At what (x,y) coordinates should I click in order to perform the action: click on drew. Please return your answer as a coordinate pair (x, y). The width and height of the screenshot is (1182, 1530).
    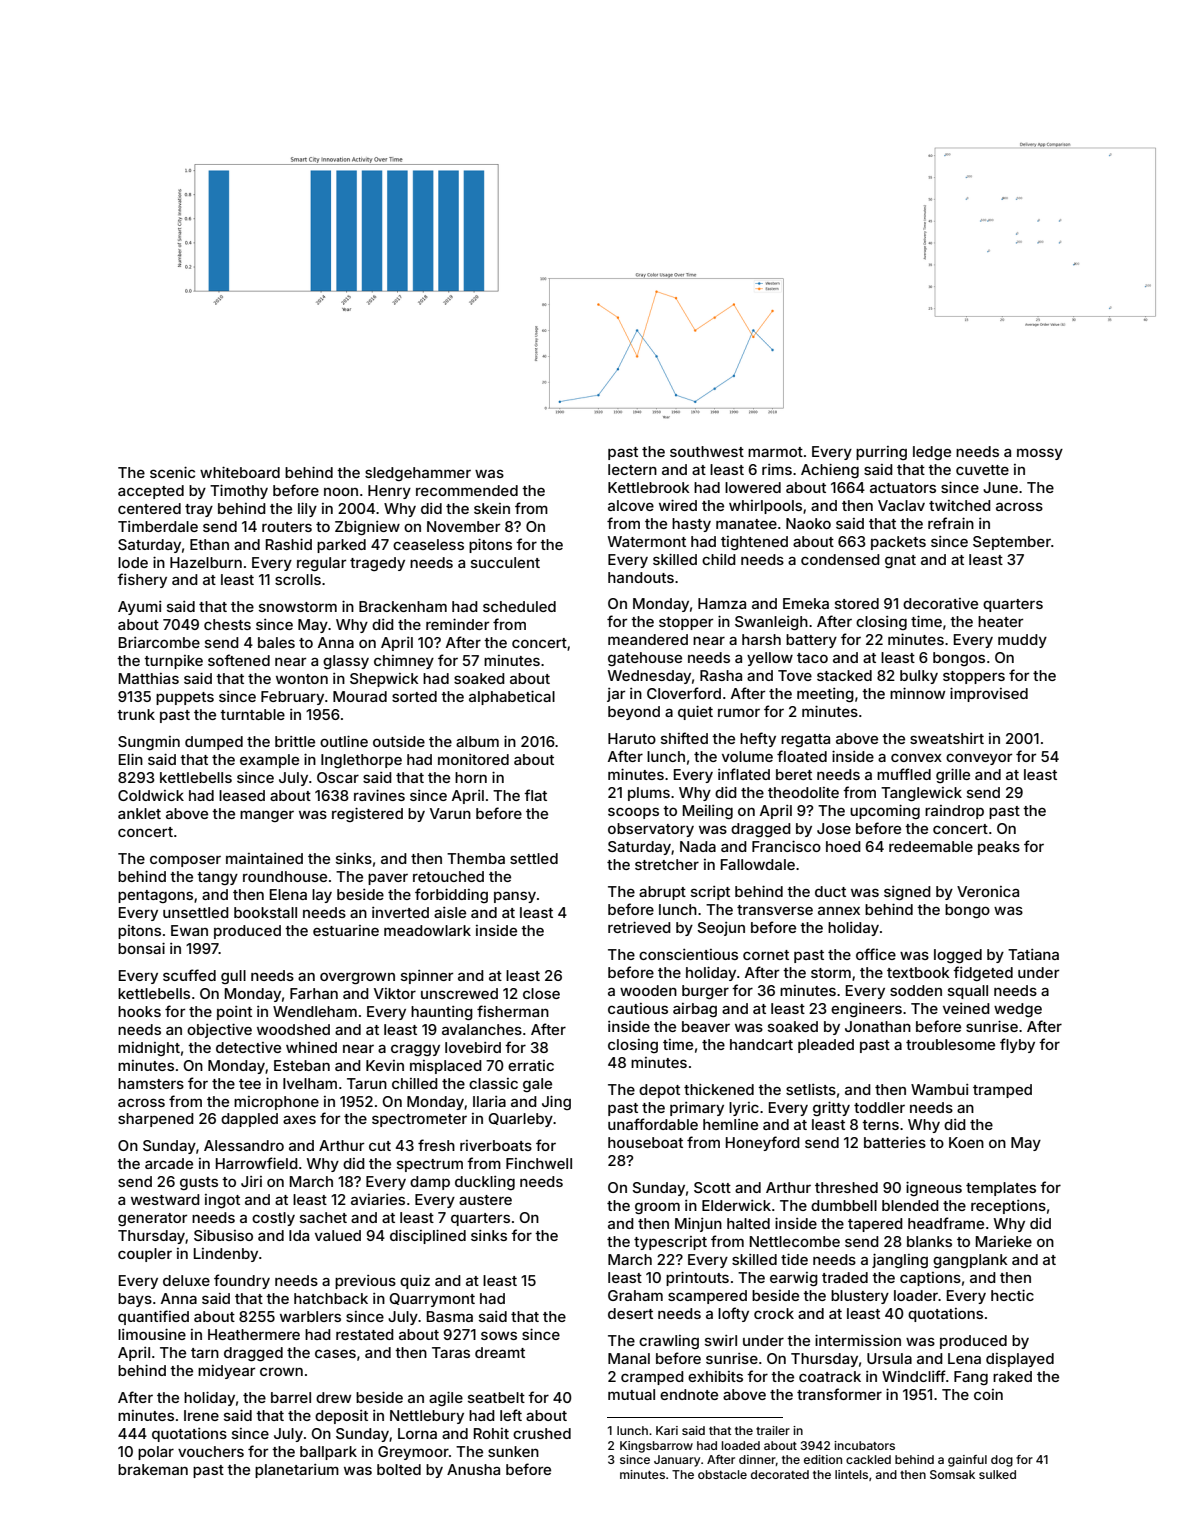
    Looking at the image, I should click on (333, 1397).
